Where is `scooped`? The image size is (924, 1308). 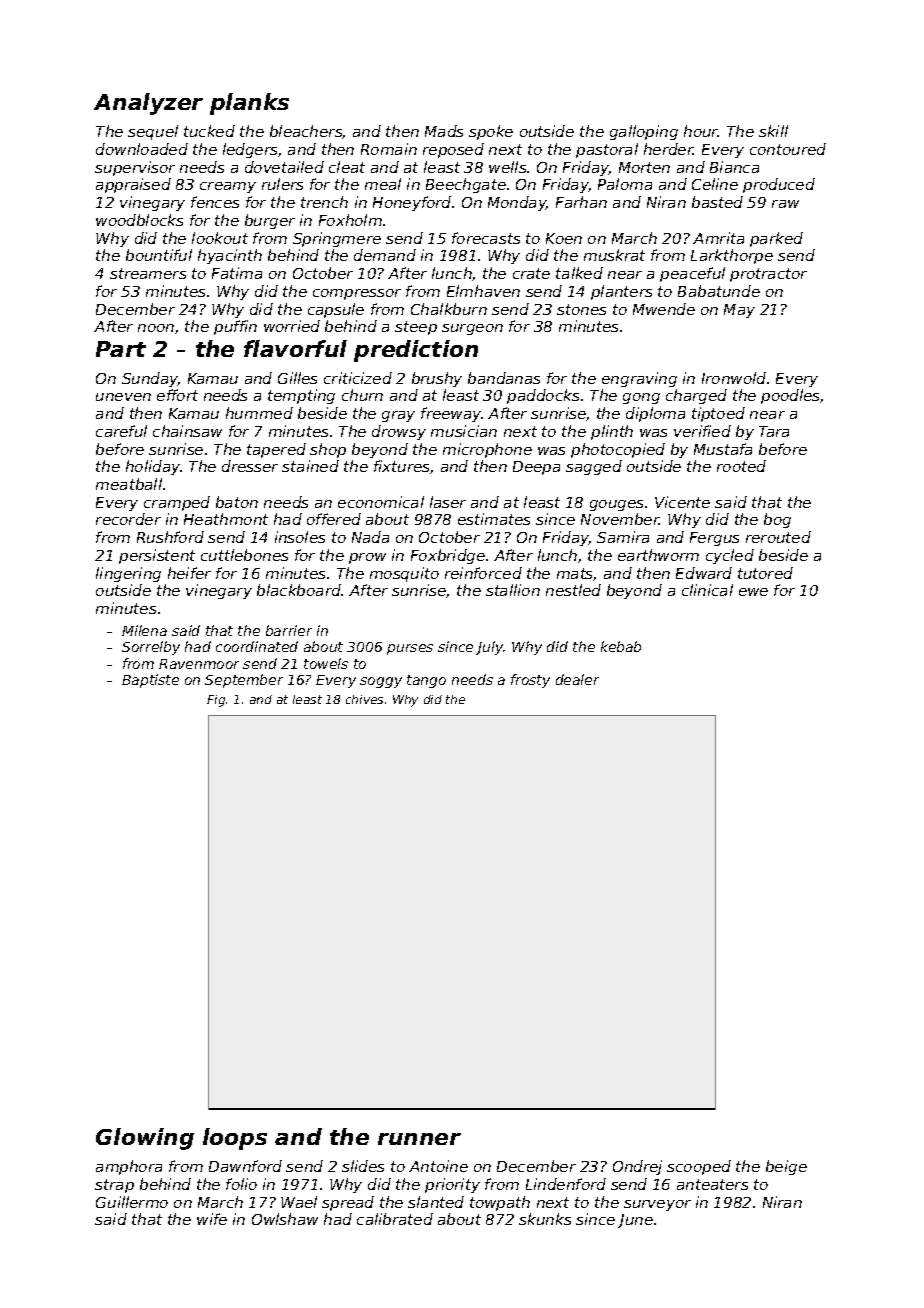
scooped is located at coordinates (699, 1167).
